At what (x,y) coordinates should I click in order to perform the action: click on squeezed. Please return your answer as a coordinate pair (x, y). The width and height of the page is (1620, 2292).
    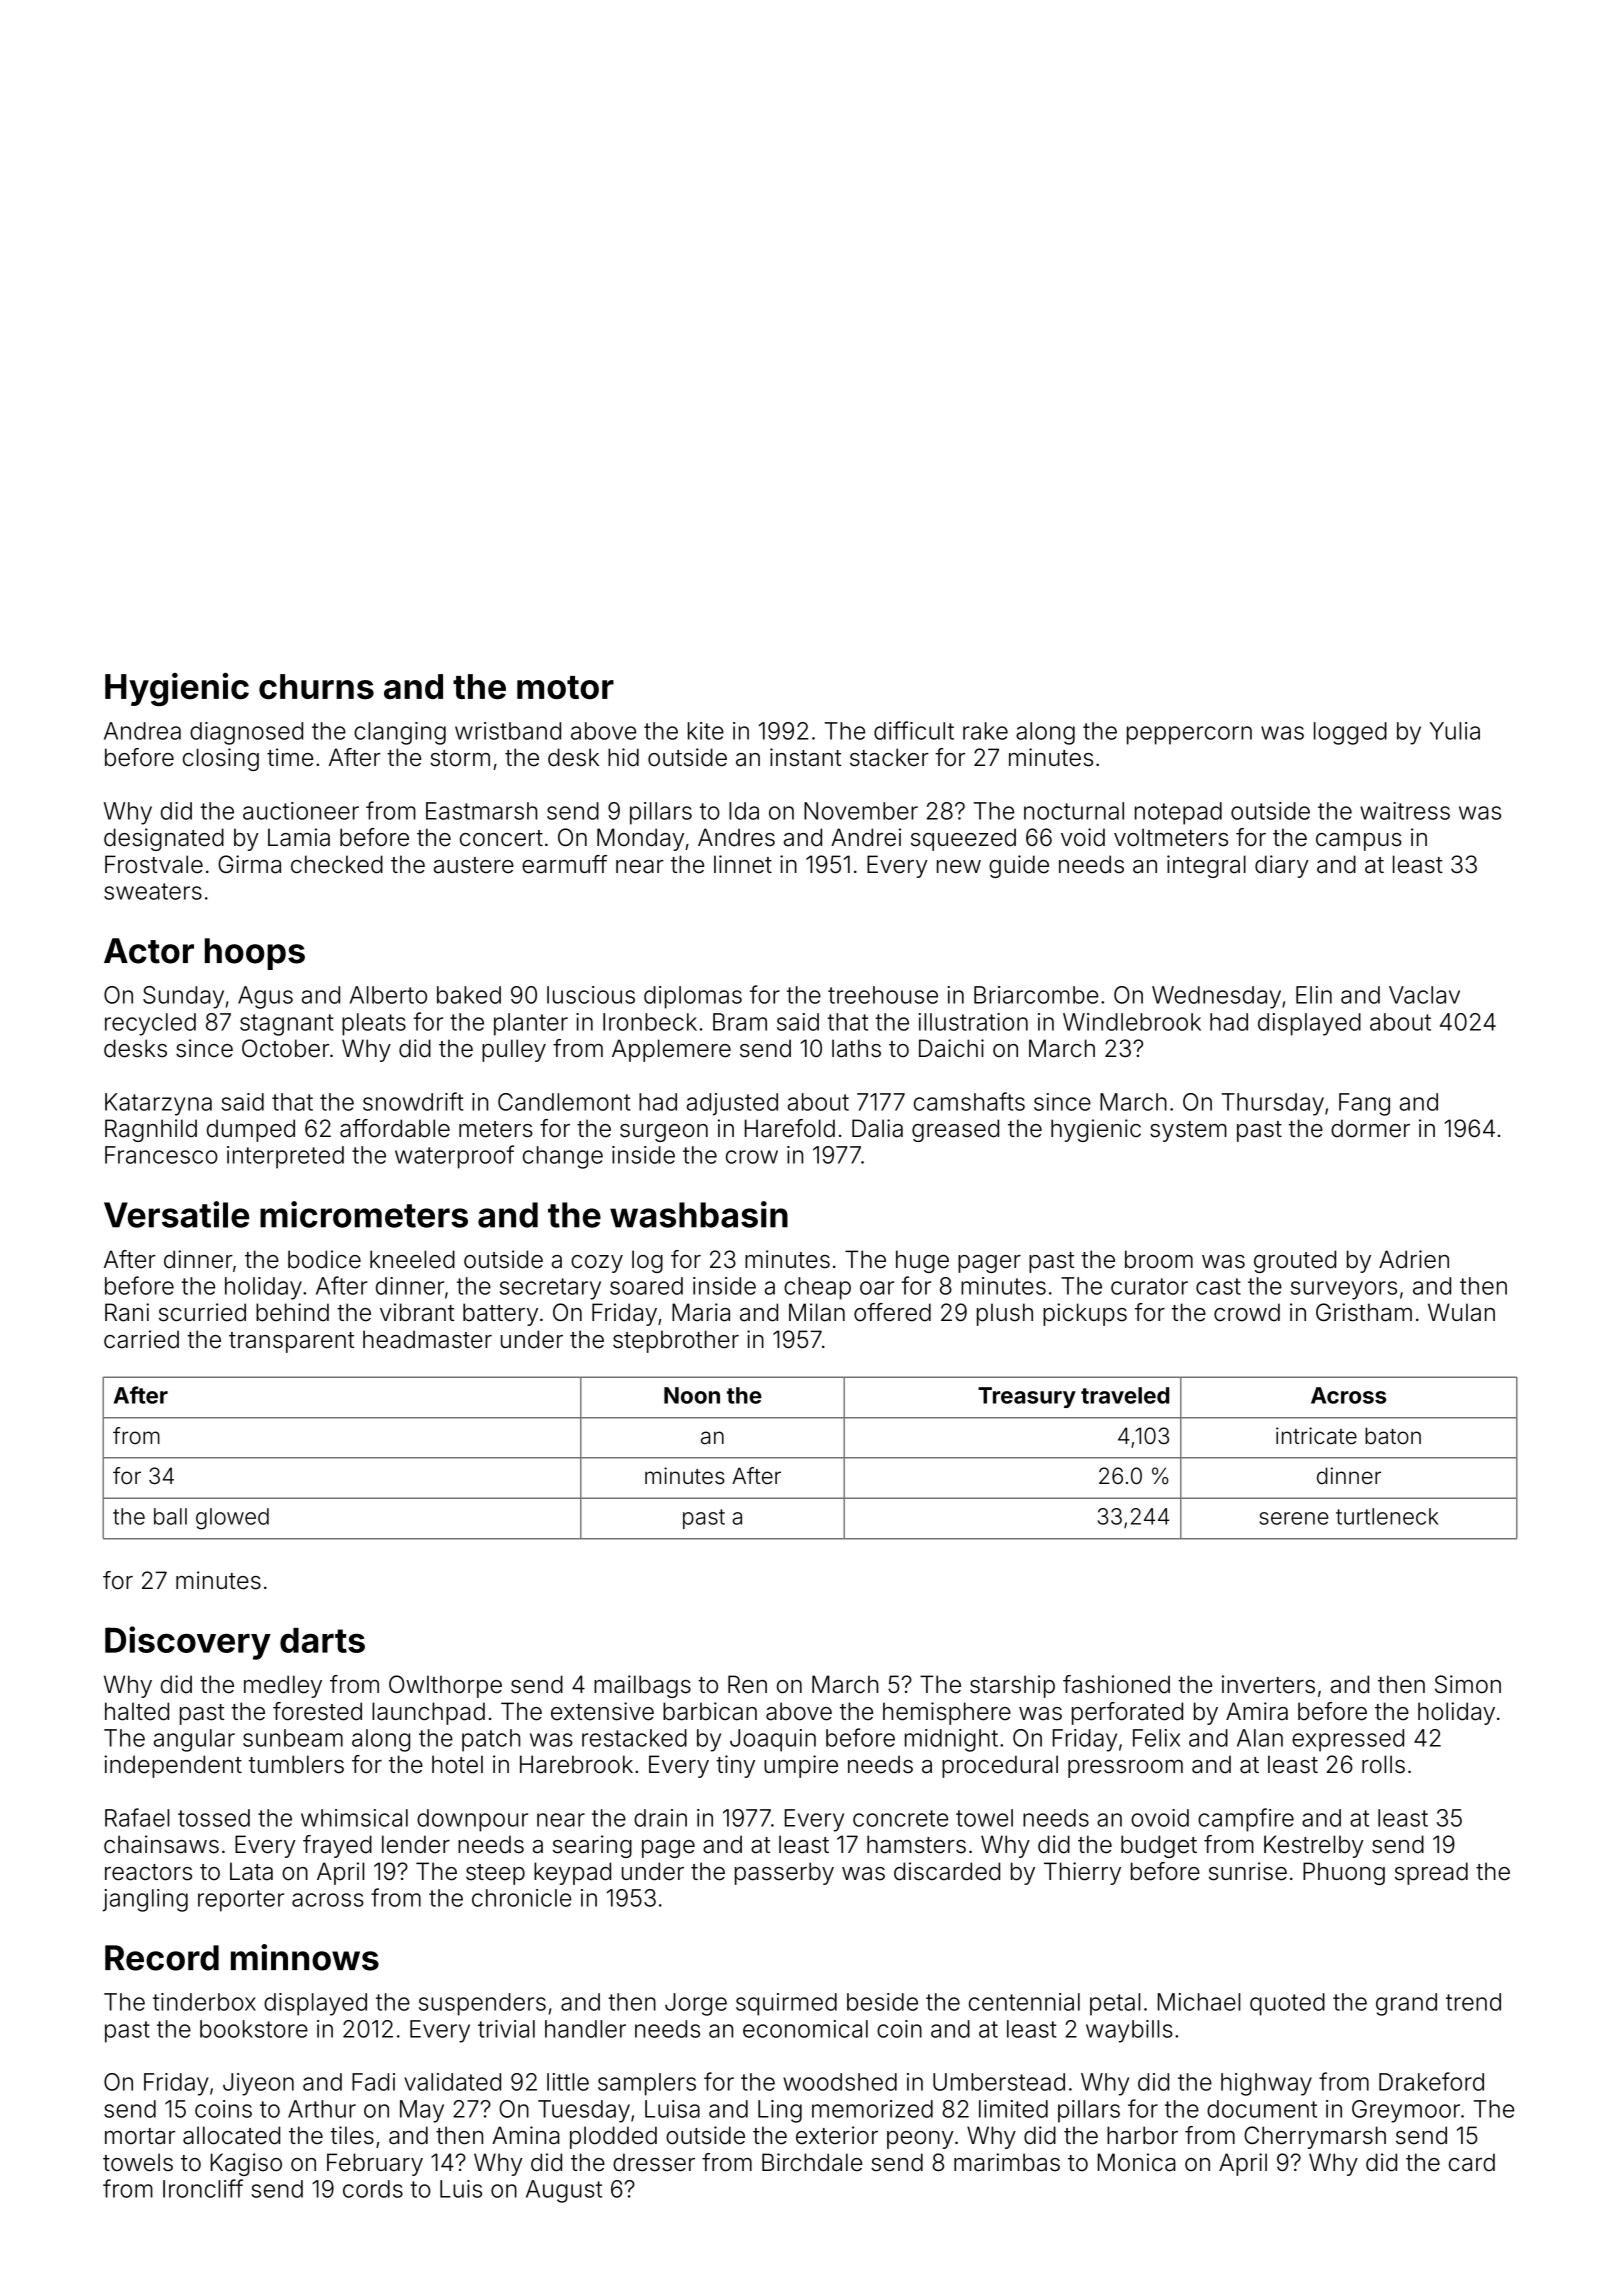
    Looking at the image, I should click on (963, 839).
